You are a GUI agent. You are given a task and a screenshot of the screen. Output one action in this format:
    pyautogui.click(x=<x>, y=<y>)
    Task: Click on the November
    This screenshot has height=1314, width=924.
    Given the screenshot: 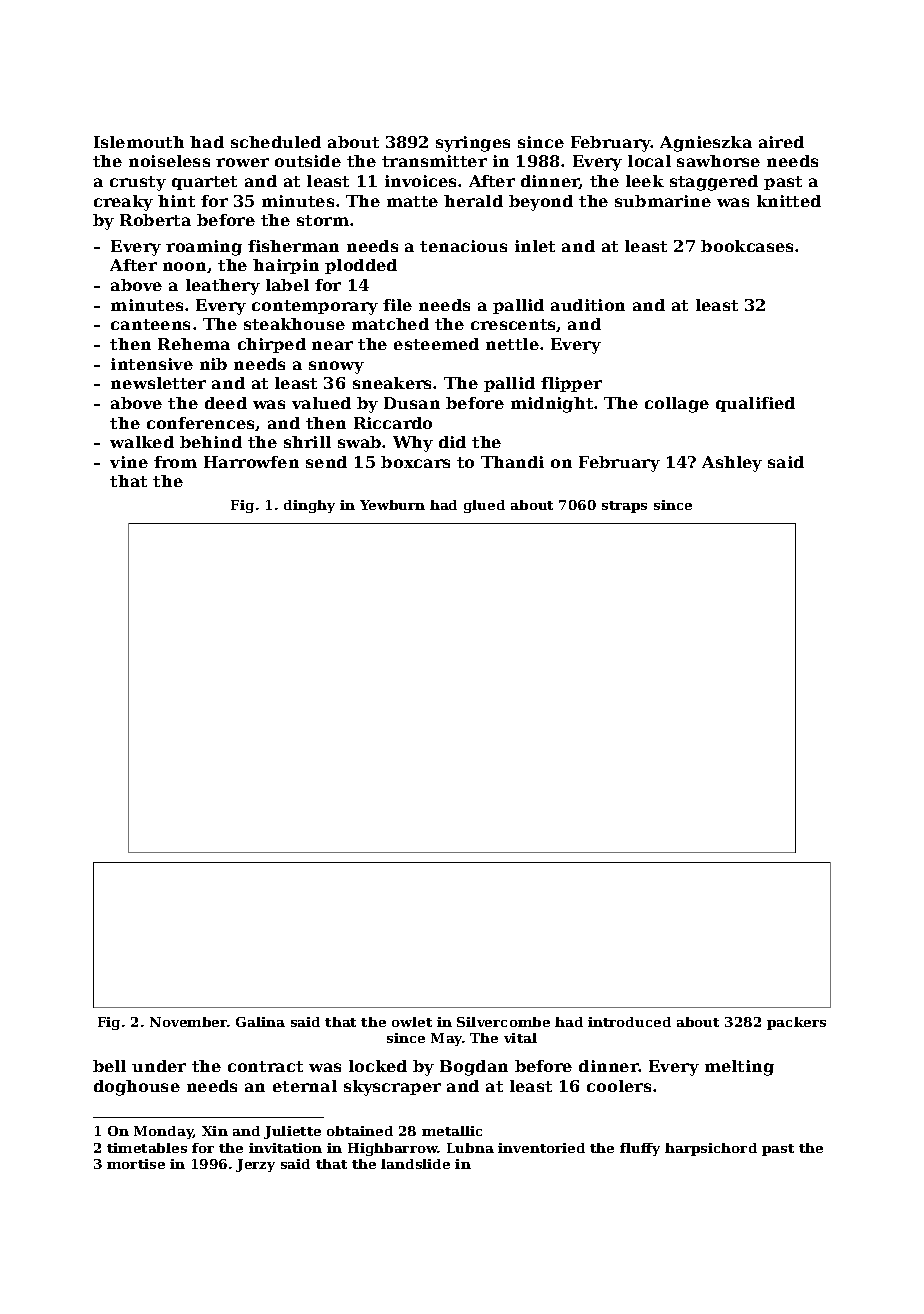 What is the action you would take?
    pyautogui.click(x=189, y=1022)
